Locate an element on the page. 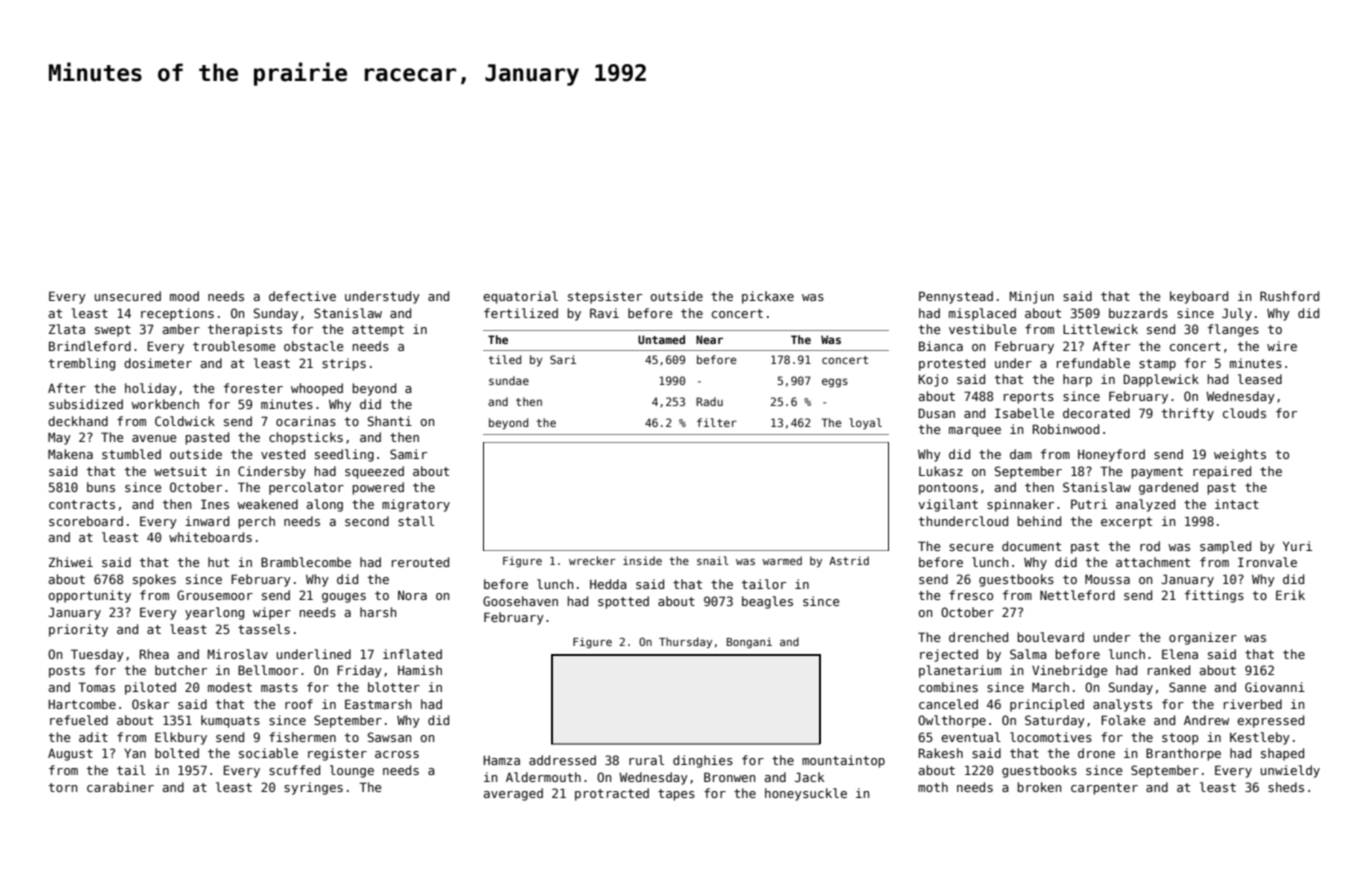  shaped is located at coordinates (1282, 754).
